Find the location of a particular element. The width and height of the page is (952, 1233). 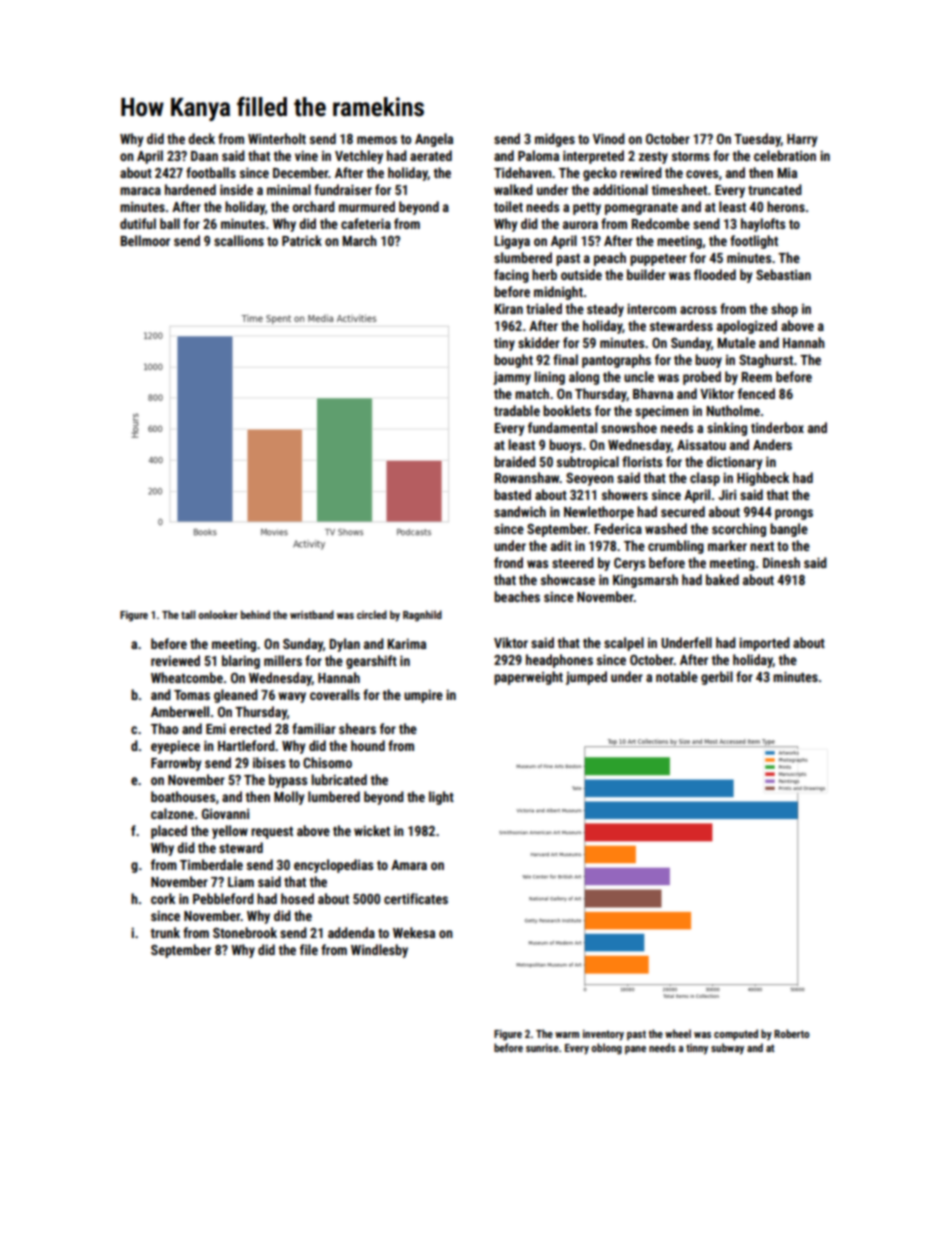

gerbil is located at coordinates (717, 678).
